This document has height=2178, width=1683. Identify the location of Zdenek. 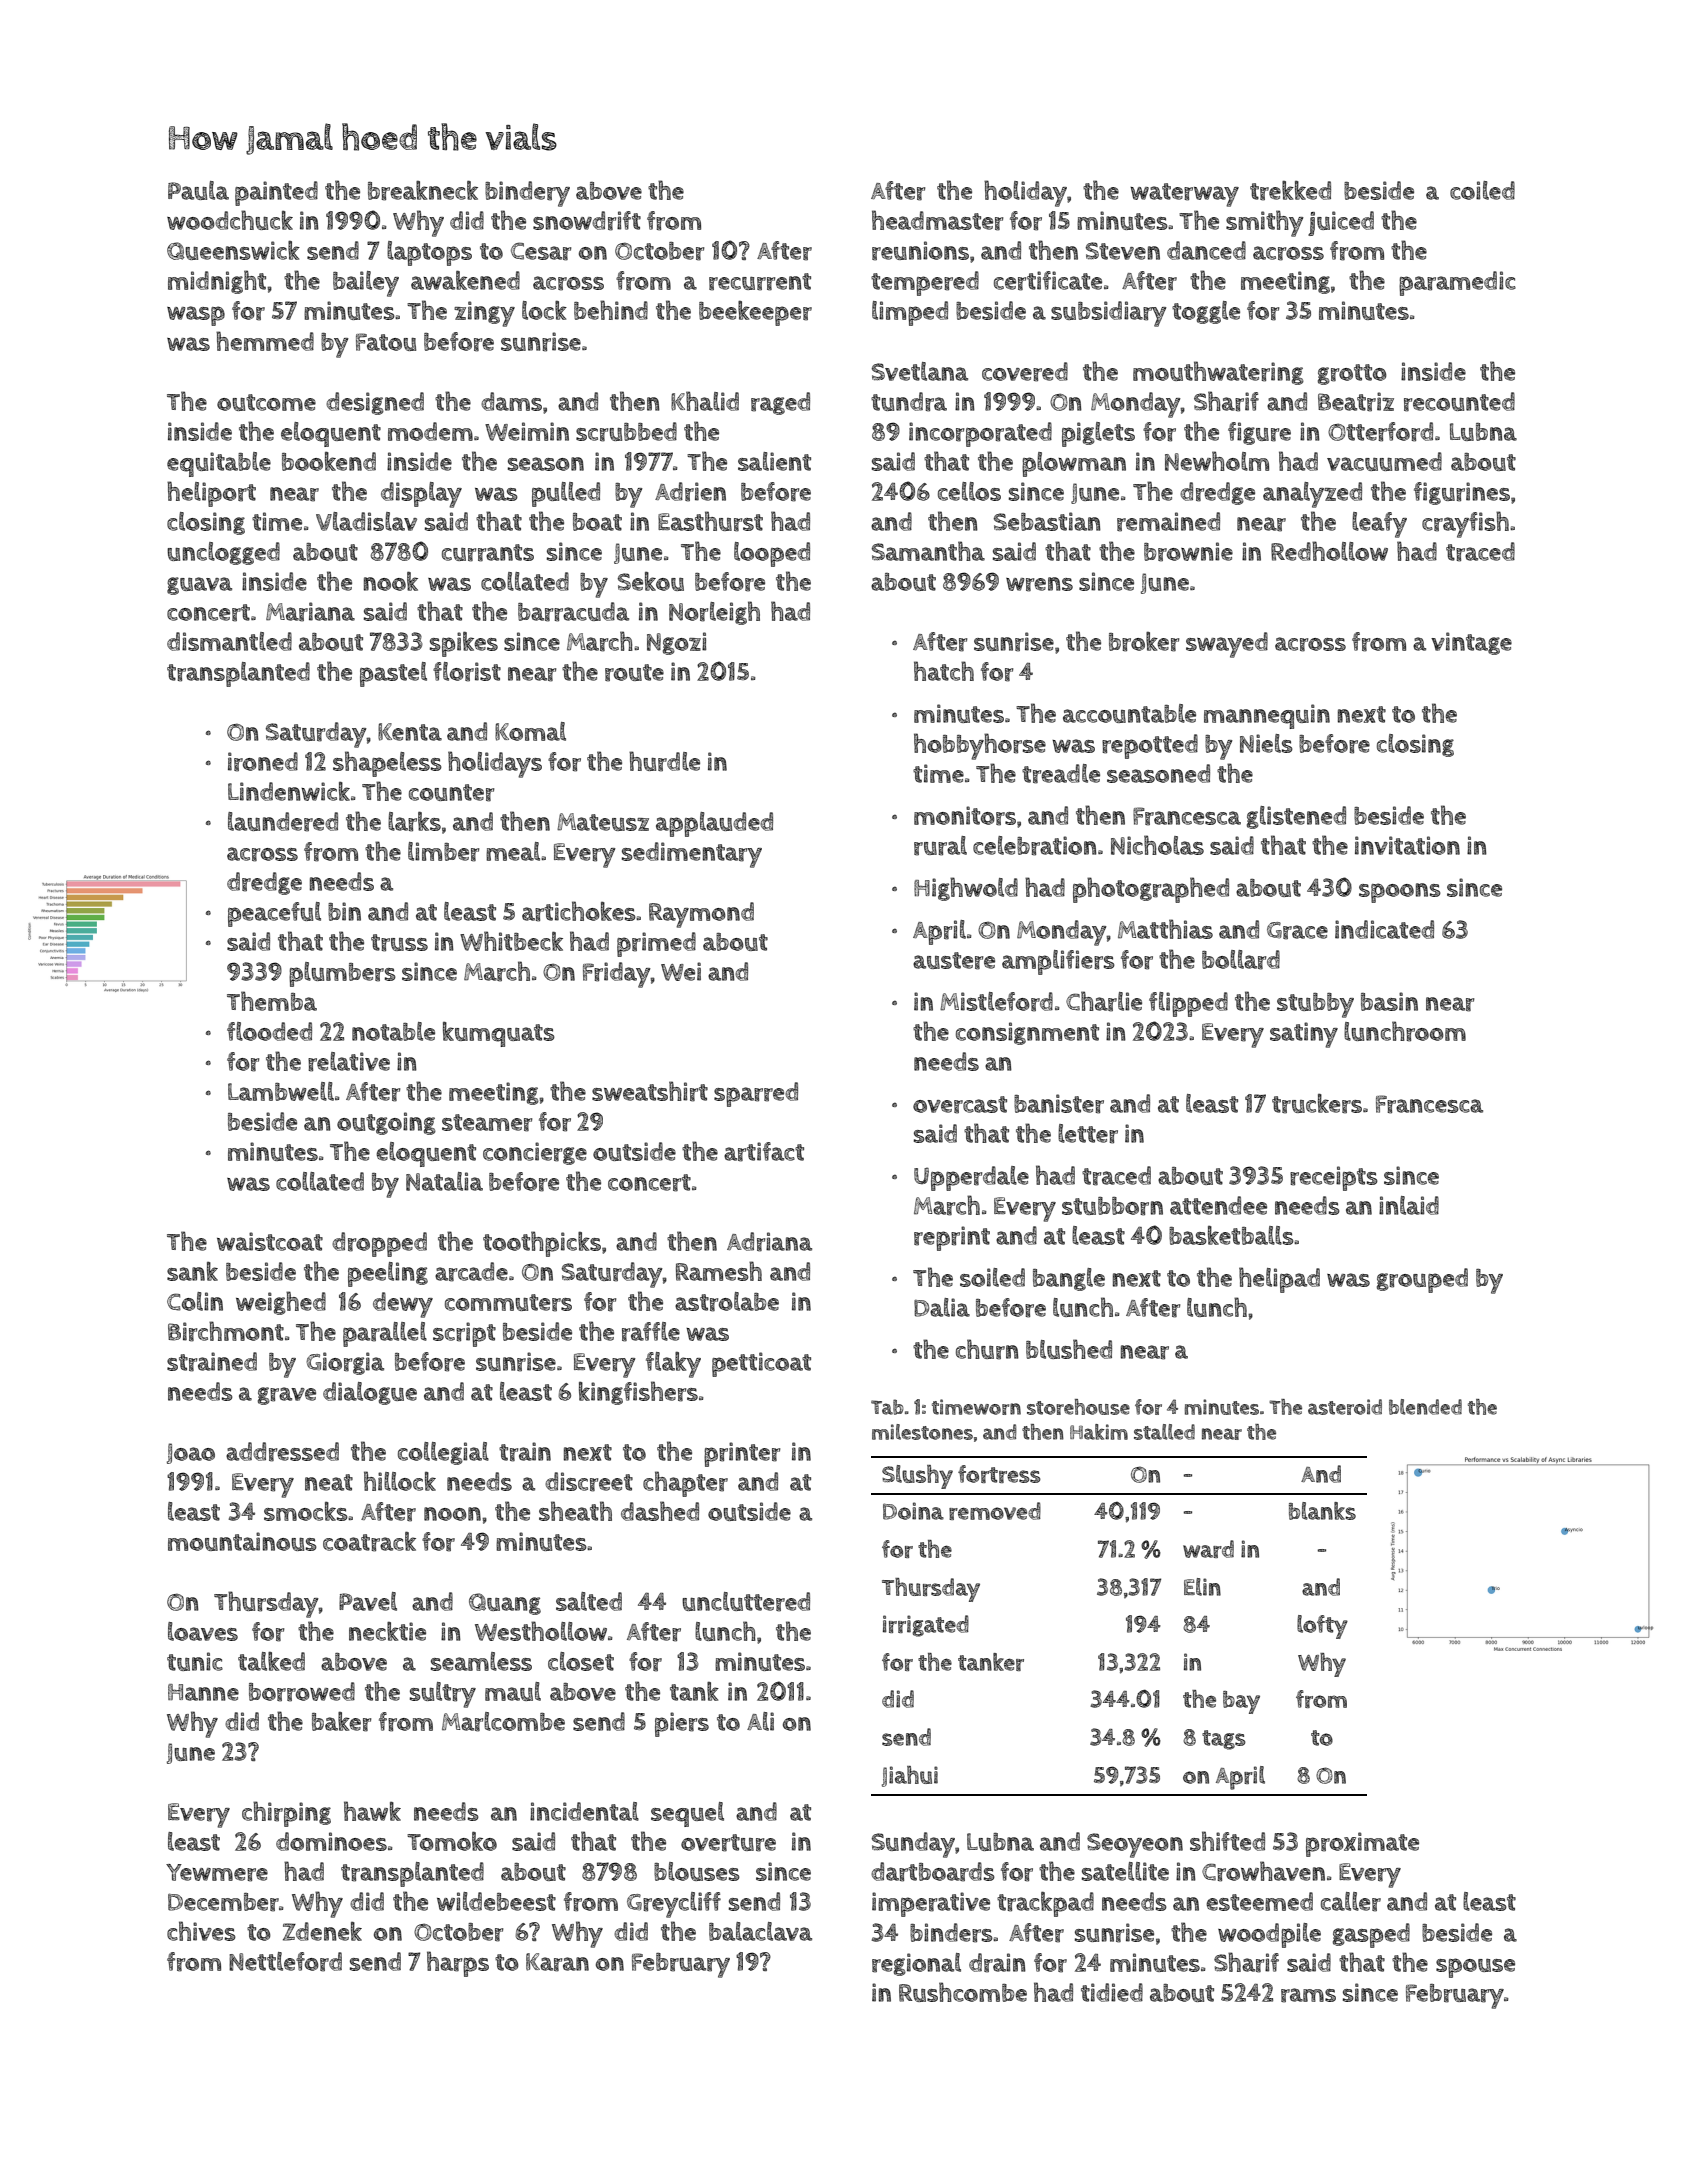
(322, 1931).
